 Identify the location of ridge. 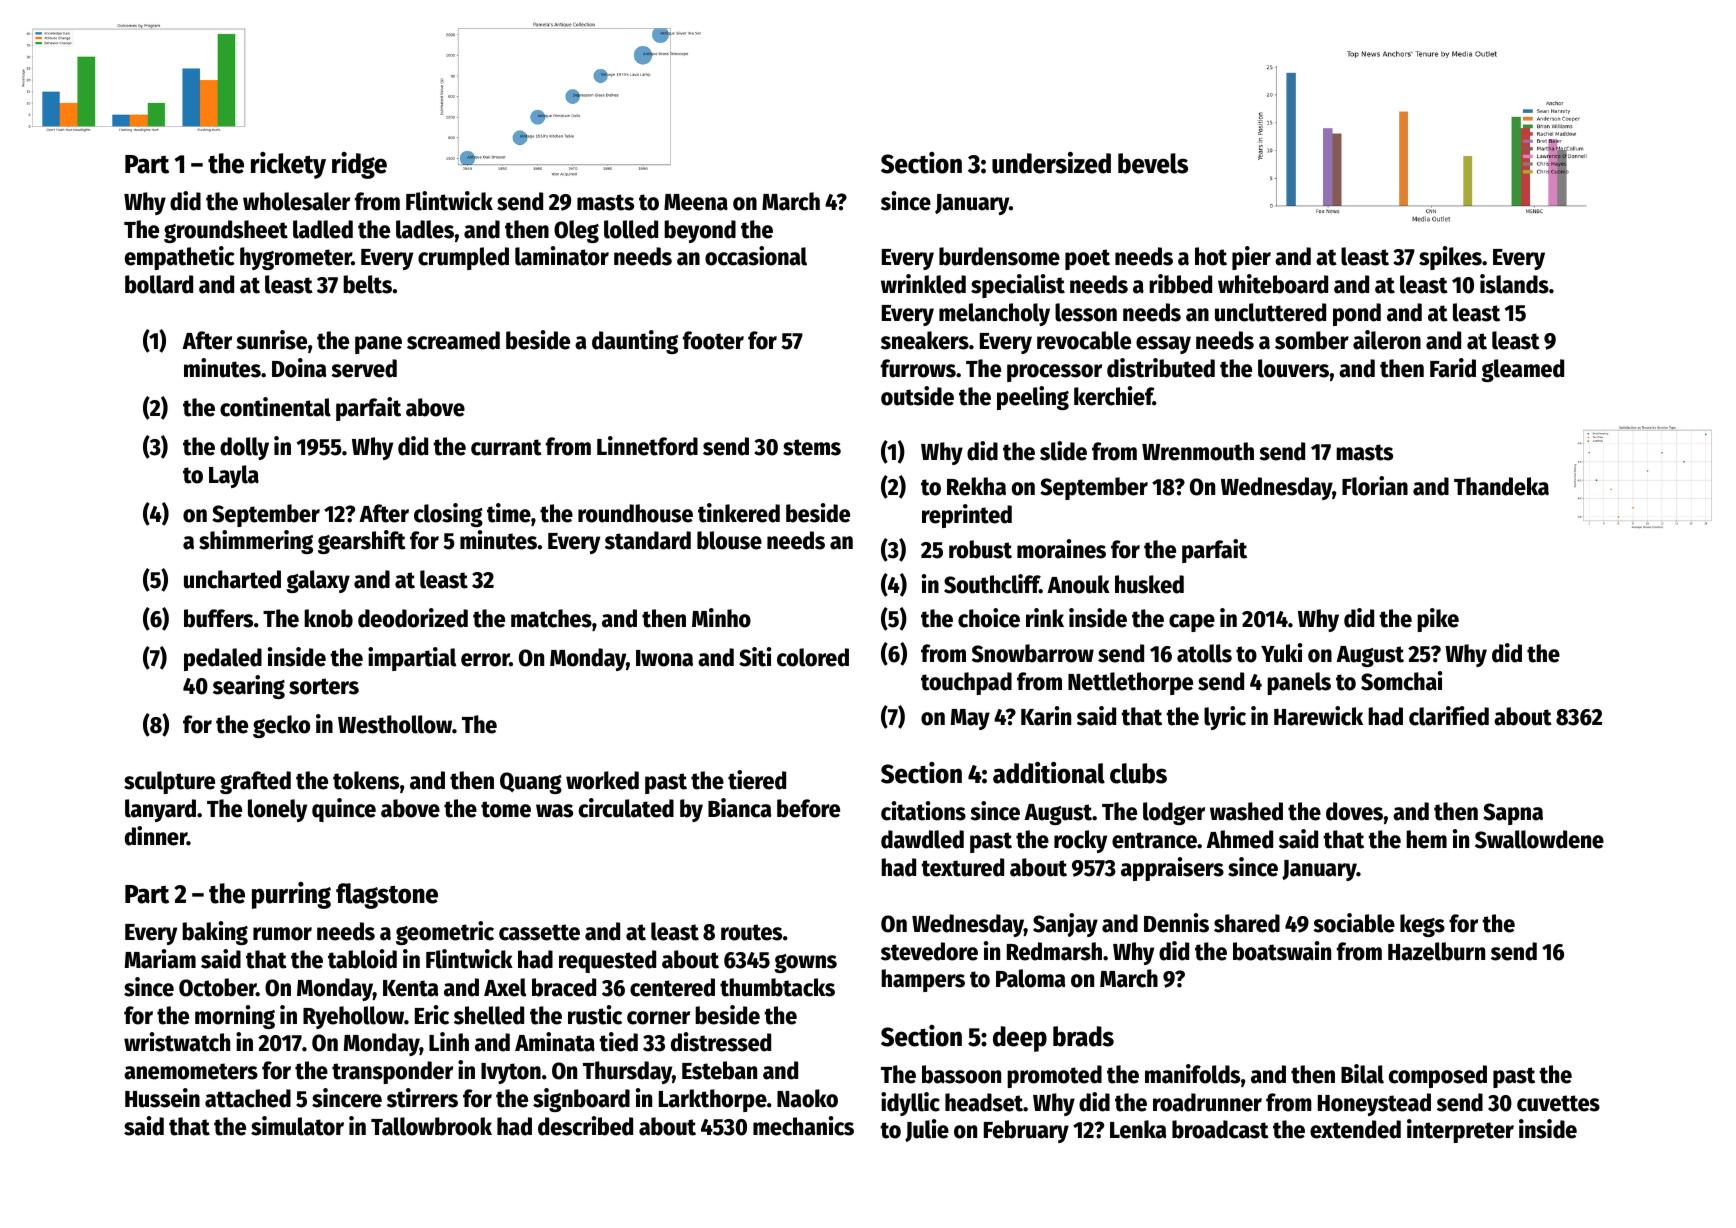
(359, 165).
